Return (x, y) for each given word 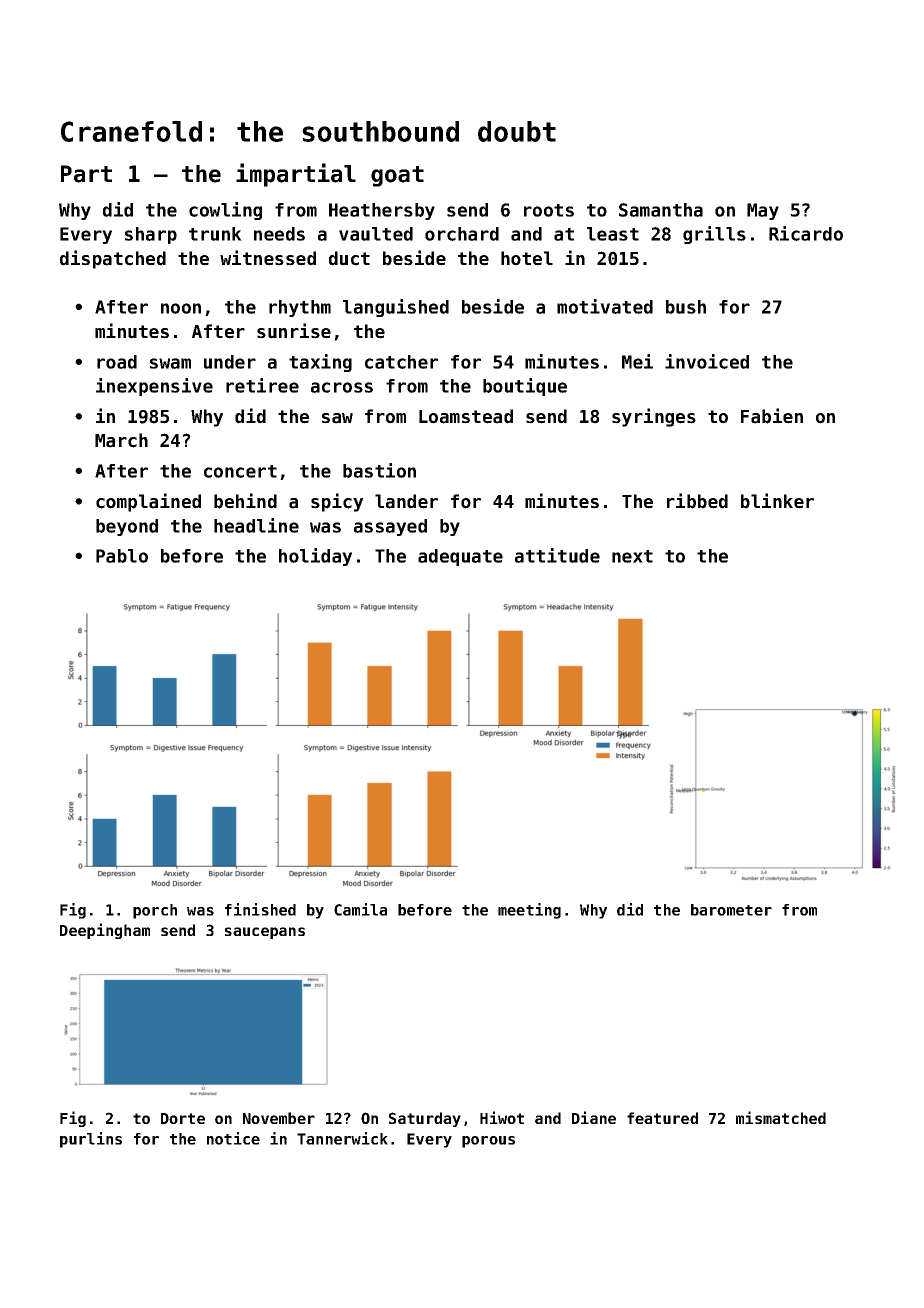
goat (397, 176)
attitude (557, 555)
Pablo (122, 556)
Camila (360, 909)
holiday (315, 557)
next (632, 556)
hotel (527, 258)
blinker (777, 501)
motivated (605, 306)
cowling (225, 211)
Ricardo (806, 233)
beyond (127, 527)
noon (181, 308)
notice (233, 1138)
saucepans (265, 933)
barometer (731, 910)
